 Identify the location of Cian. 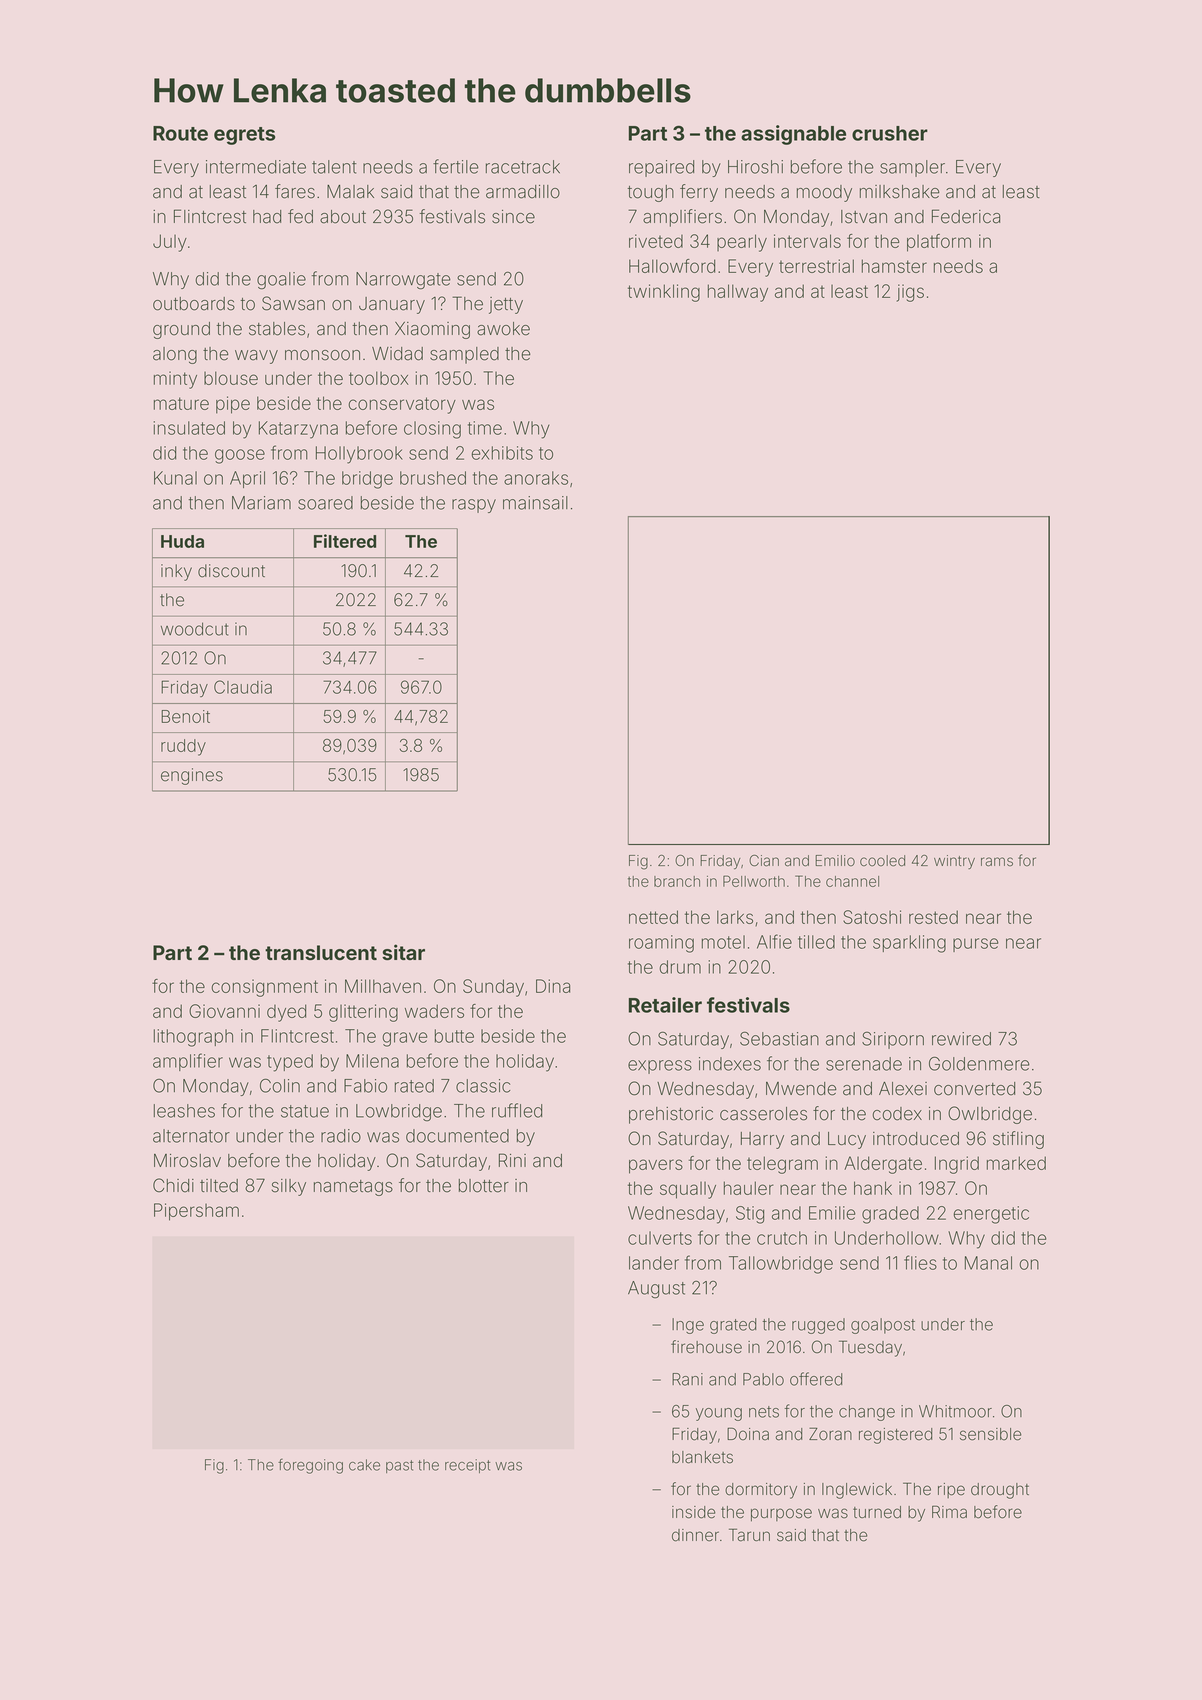
(764, 861).
